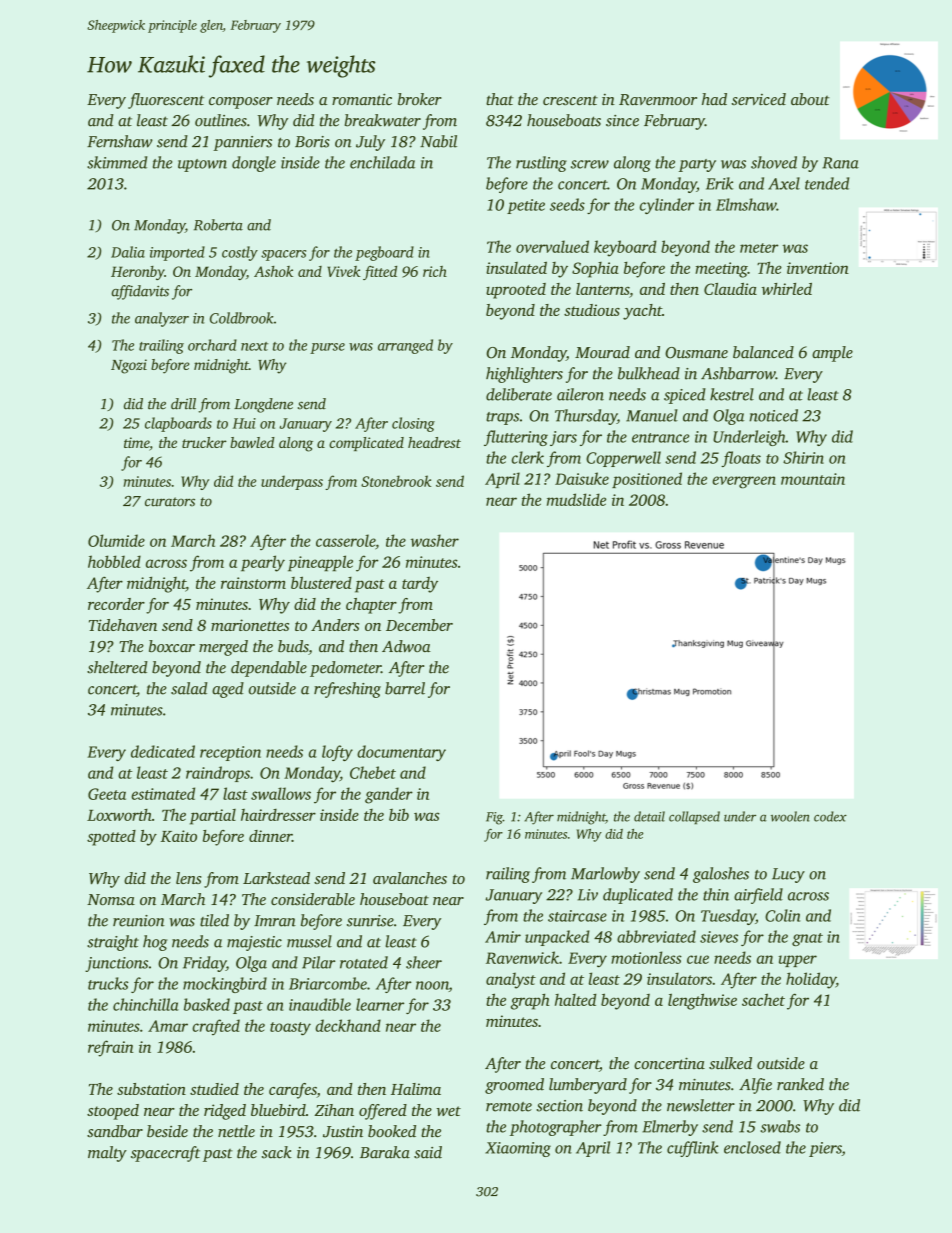 This screenshot has width=952, height=1233. What do you see at coordinates (576, 499) in the screenshot?
I see `mudslide` at bounding box center [576, 499].
